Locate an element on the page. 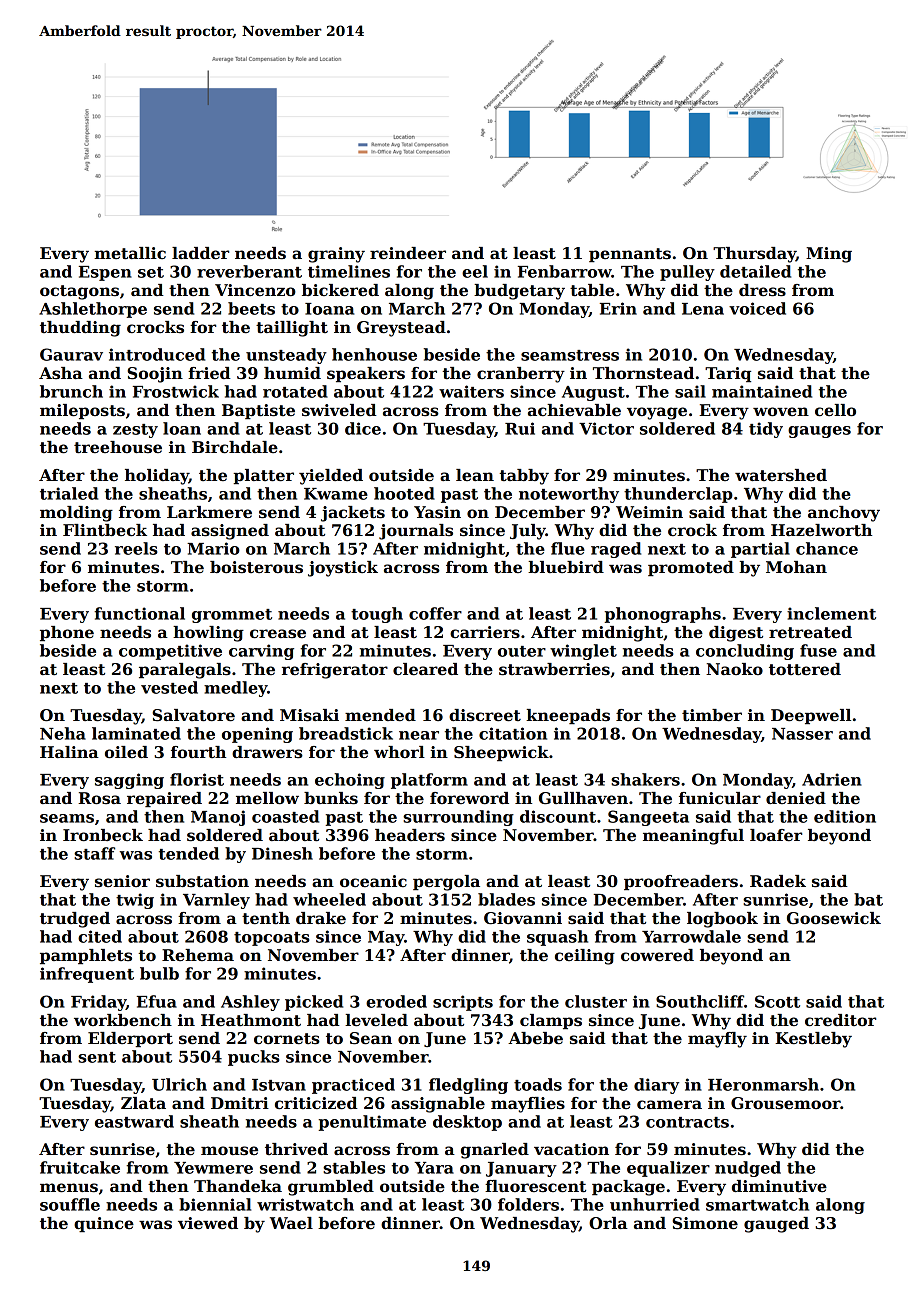 The image size is (924, 1308). reindeer is located at coordinates (408, 253).
